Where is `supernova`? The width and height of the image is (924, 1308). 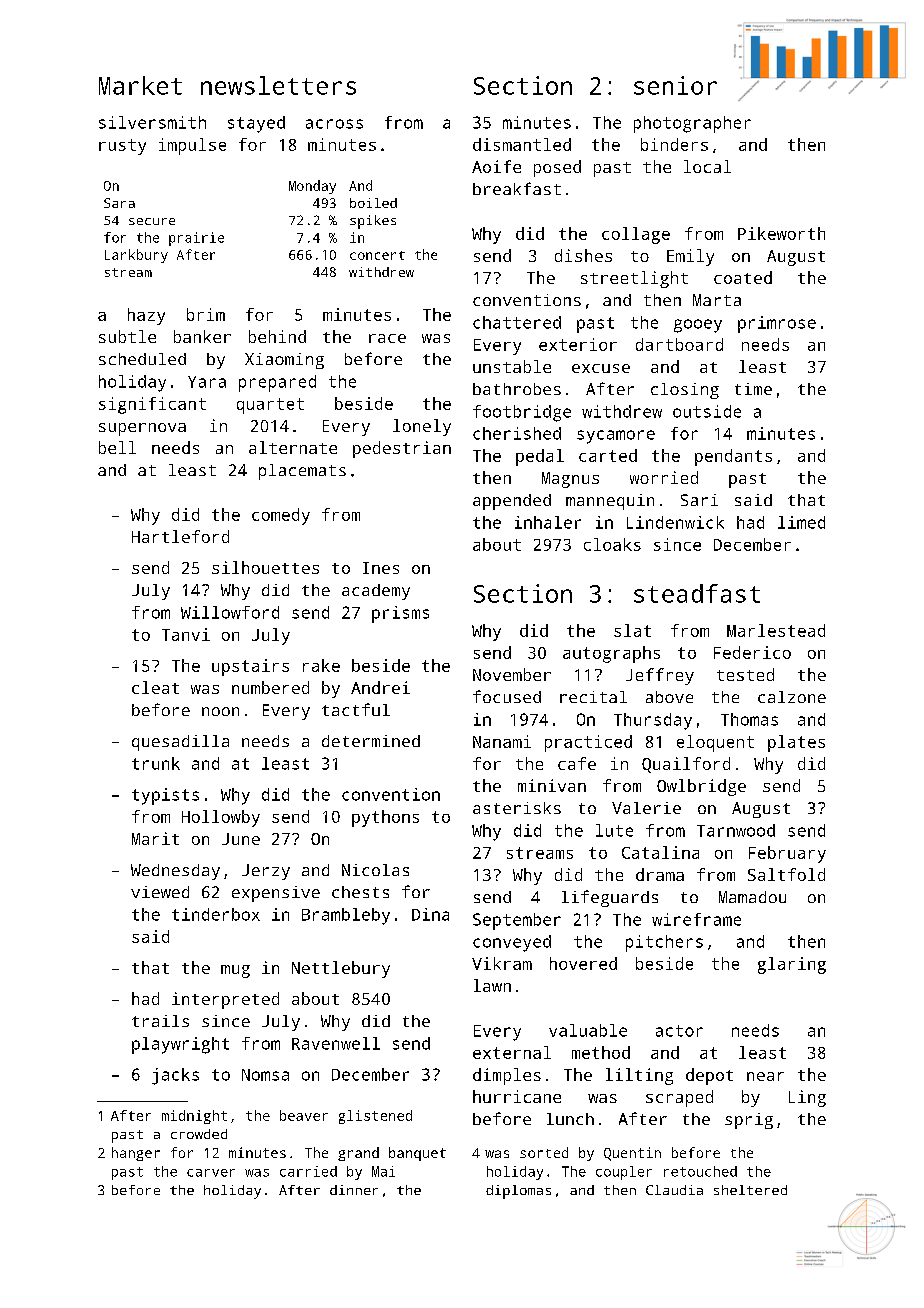
supernova is located at coordinates (142, 429).
